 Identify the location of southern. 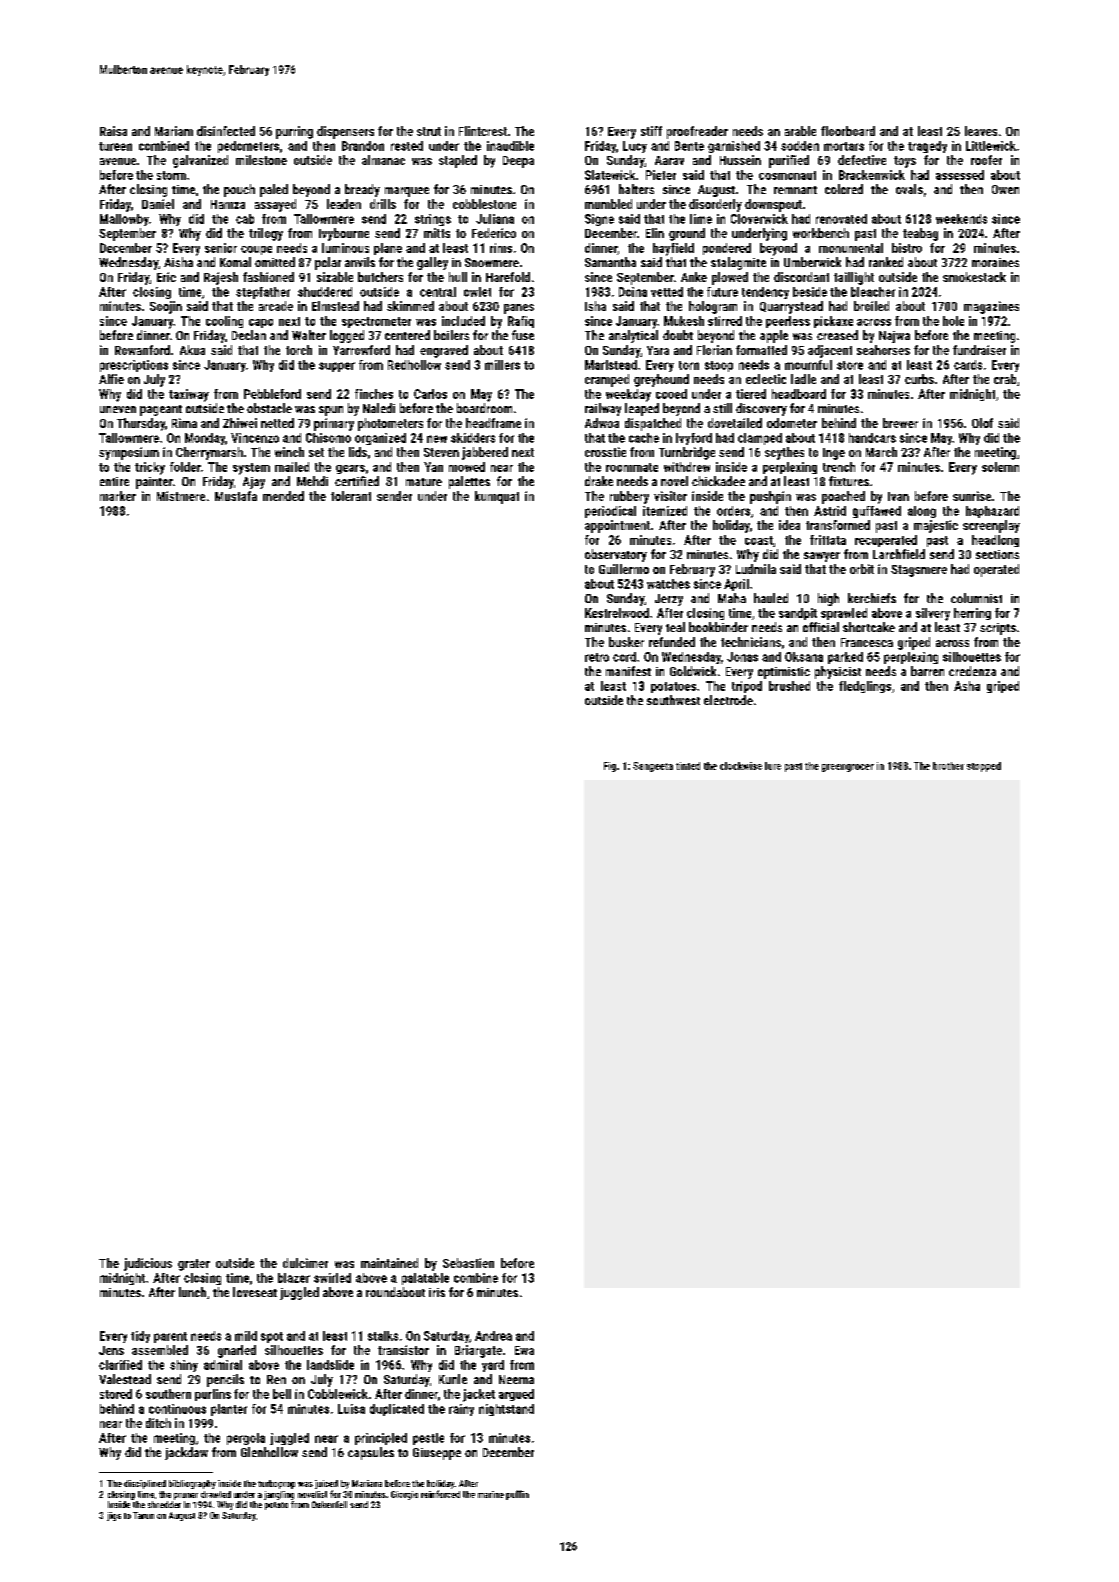
(168, 1394).
